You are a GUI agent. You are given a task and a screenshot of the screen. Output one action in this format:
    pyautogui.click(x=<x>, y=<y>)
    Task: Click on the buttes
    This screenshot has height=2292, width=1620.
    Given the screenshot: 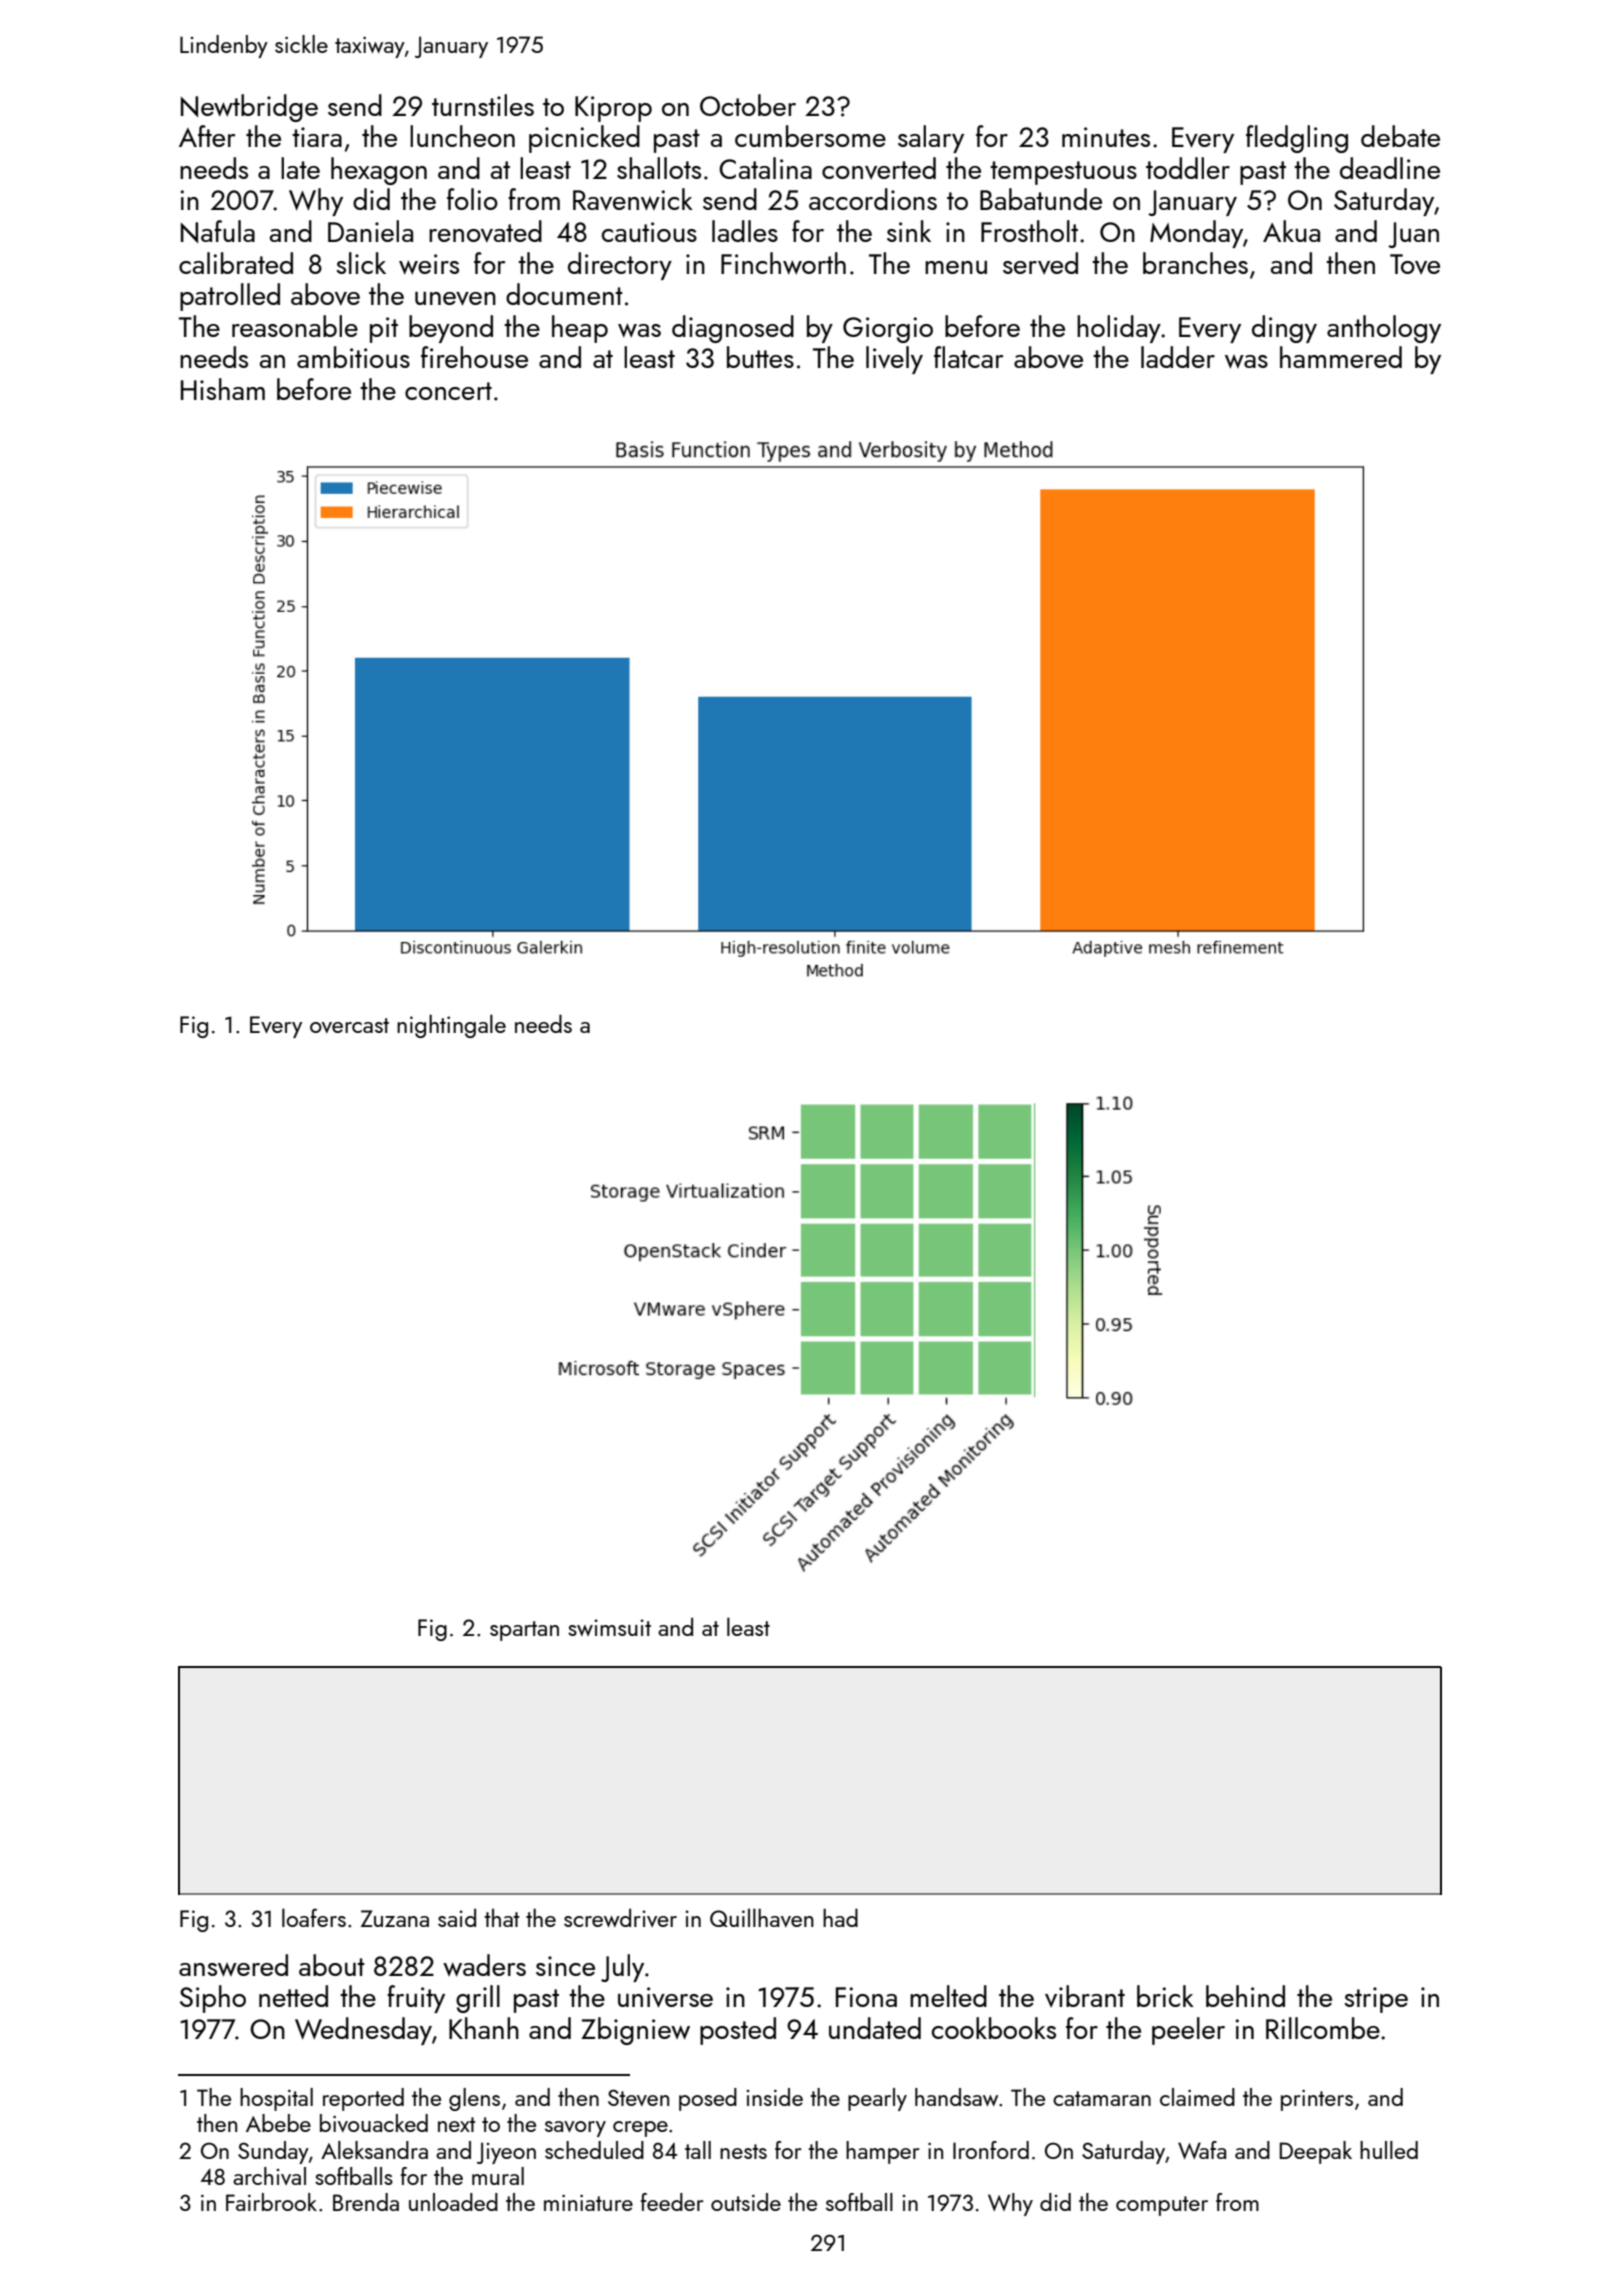 What is the action you would take?
    pyautogui.click(x=760, y=357)
